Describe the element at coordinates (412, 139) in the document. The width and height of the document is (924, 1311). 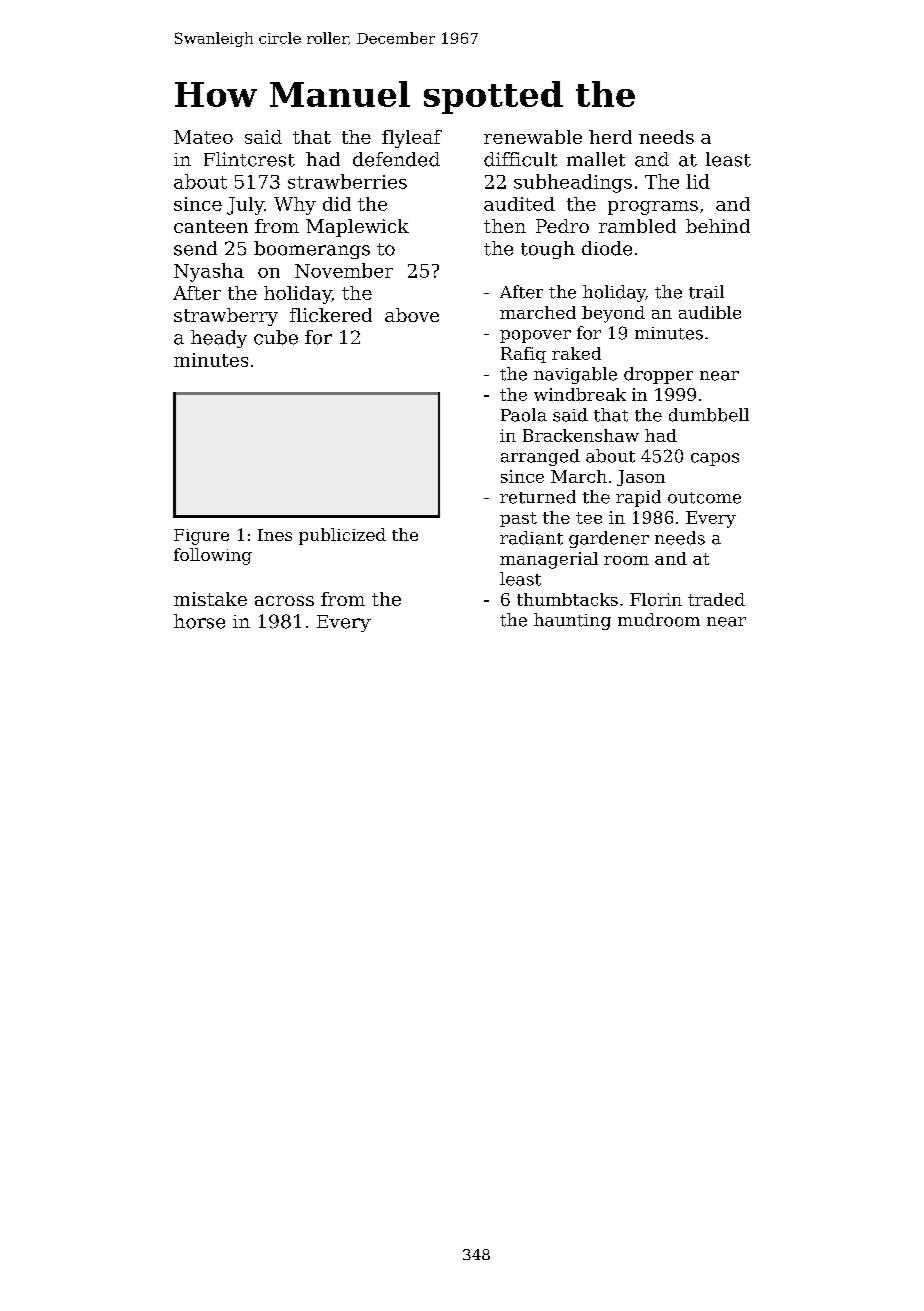
I see `flyleaf` at that location.
